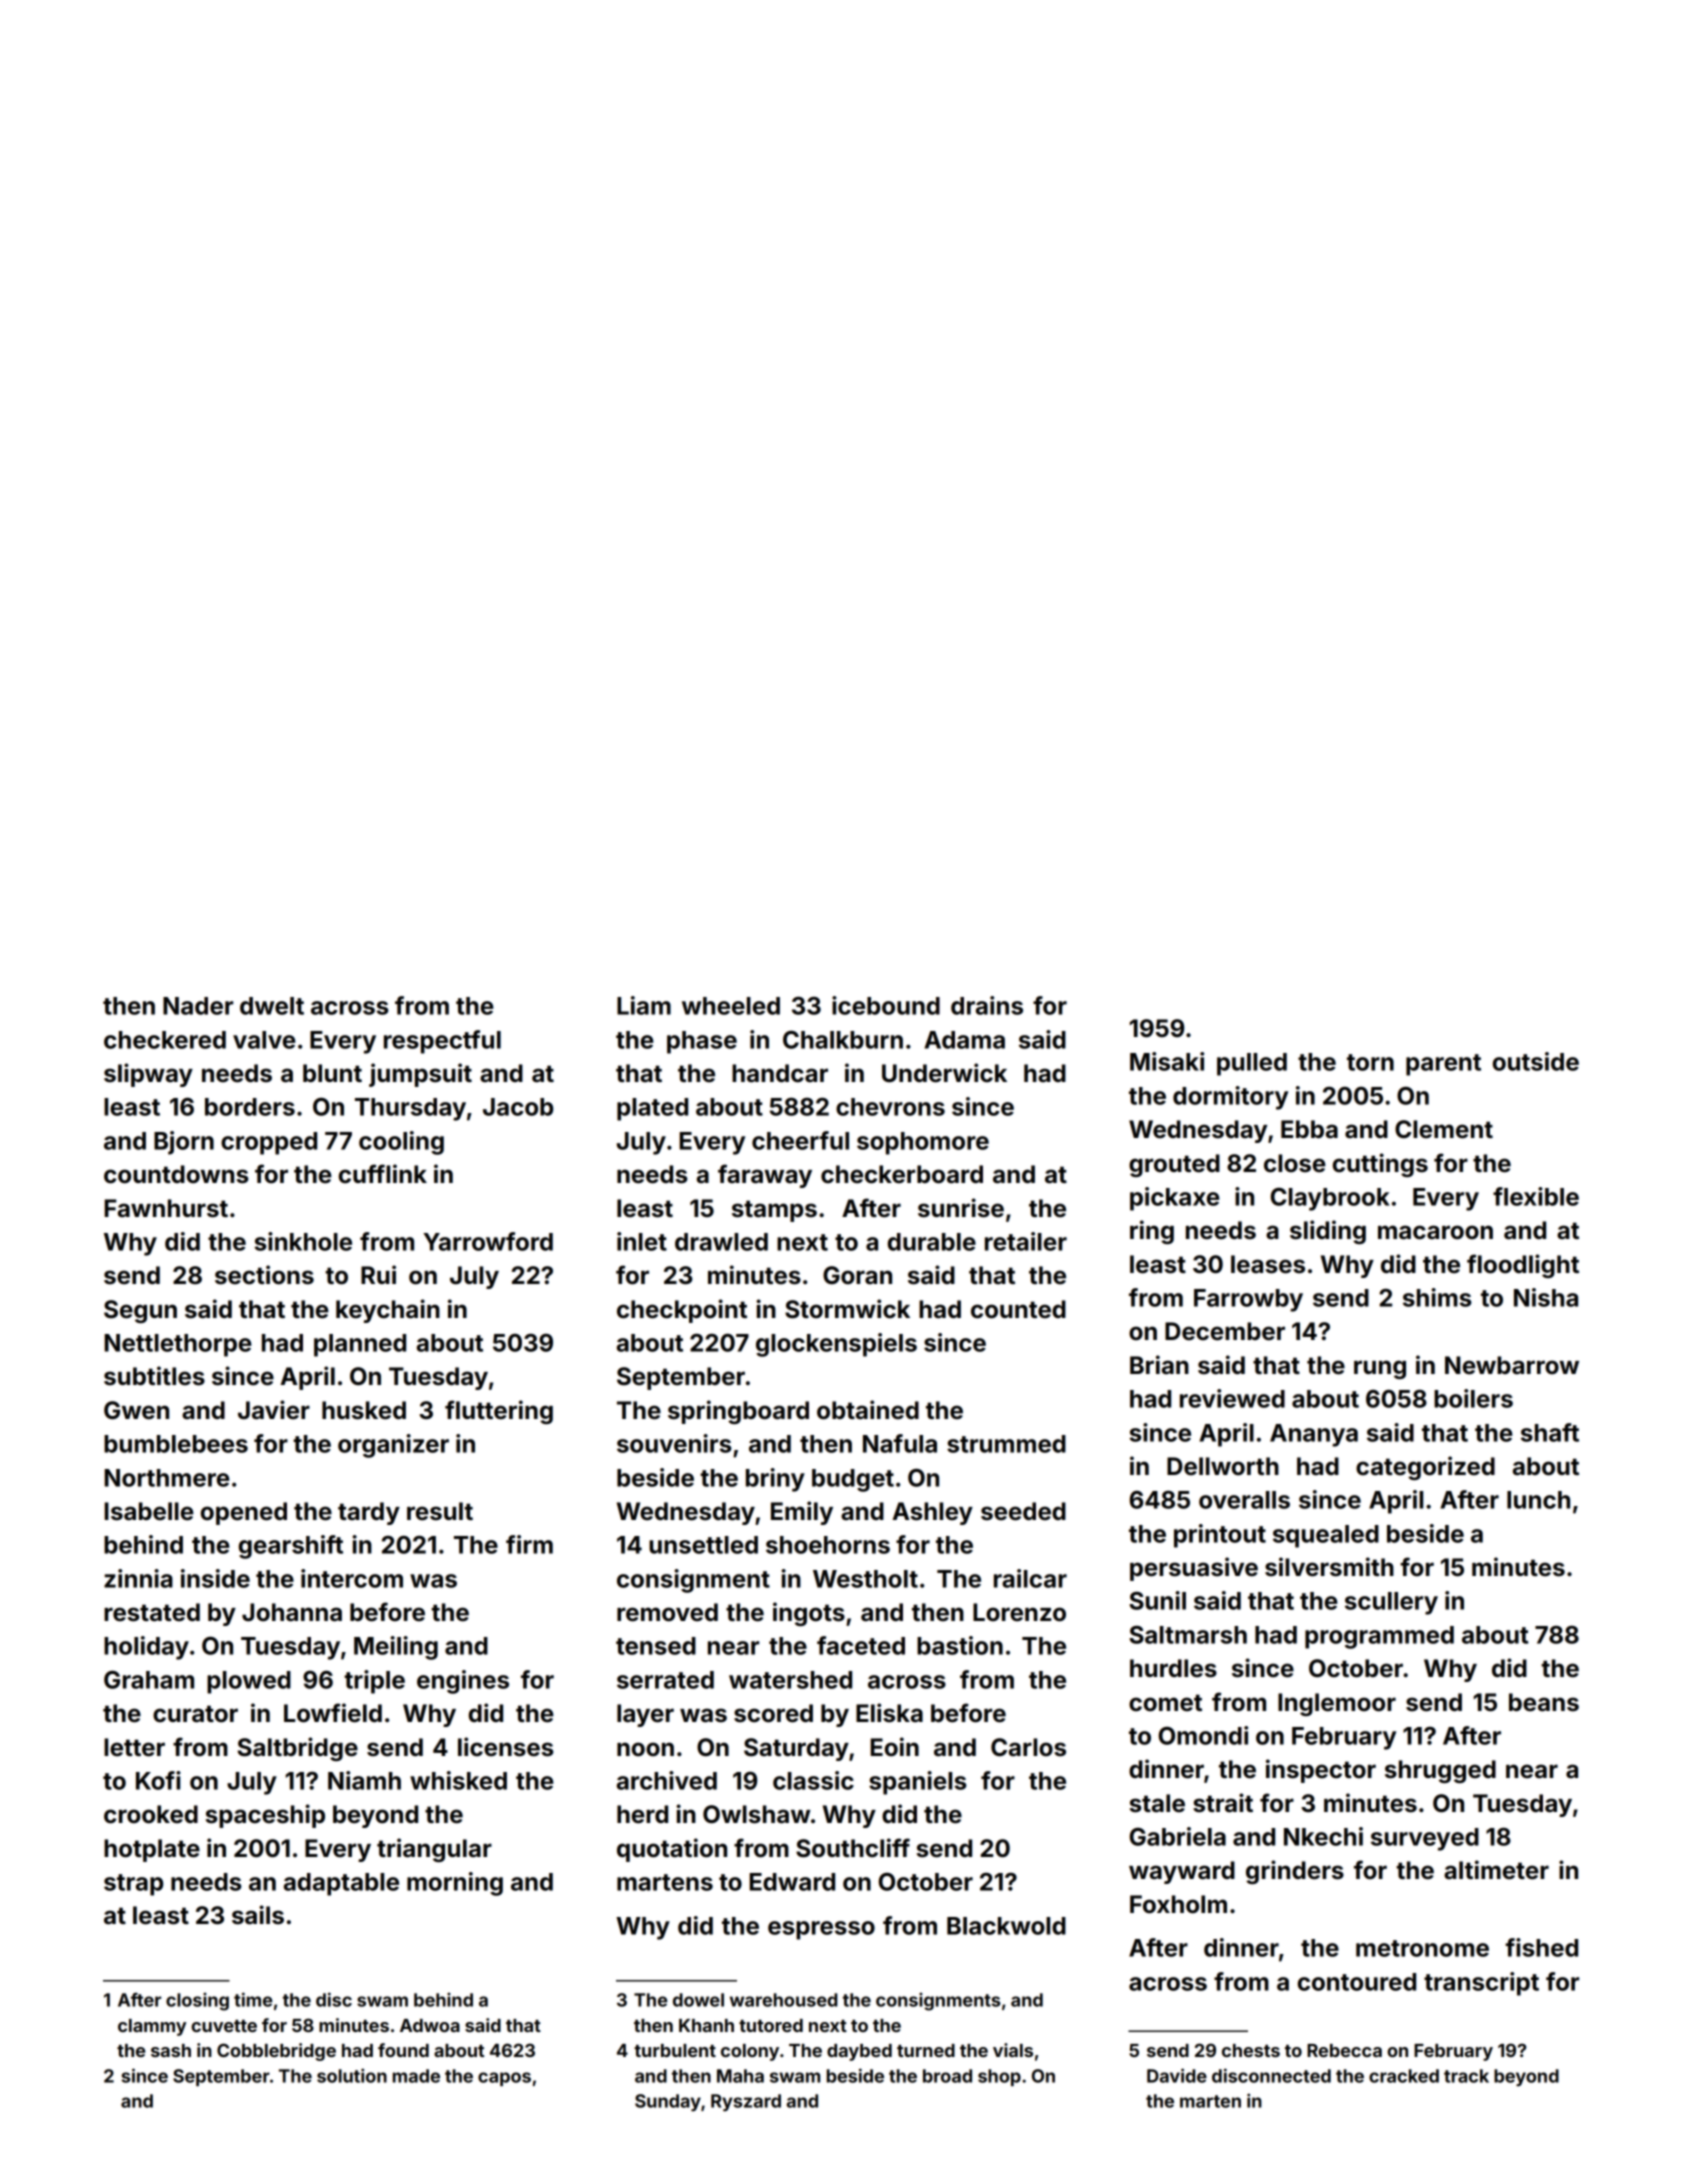 The height and width of the screenshot is (2178, 1683). Describe the element at coordinates (171, 2050) in the screenshot. I see `sash` at that location.
